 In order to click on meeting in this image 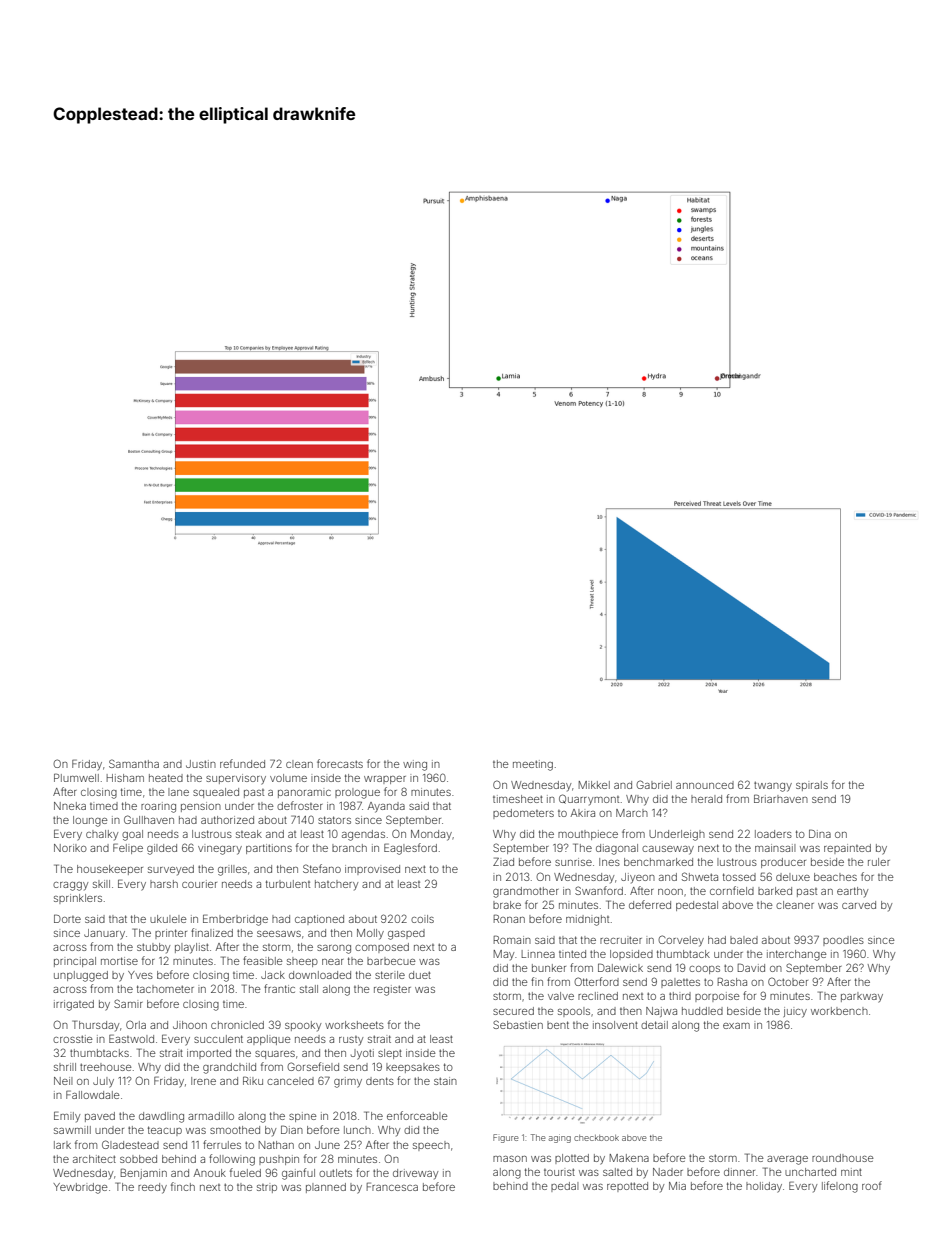, I will do `click(533, 765)`.
